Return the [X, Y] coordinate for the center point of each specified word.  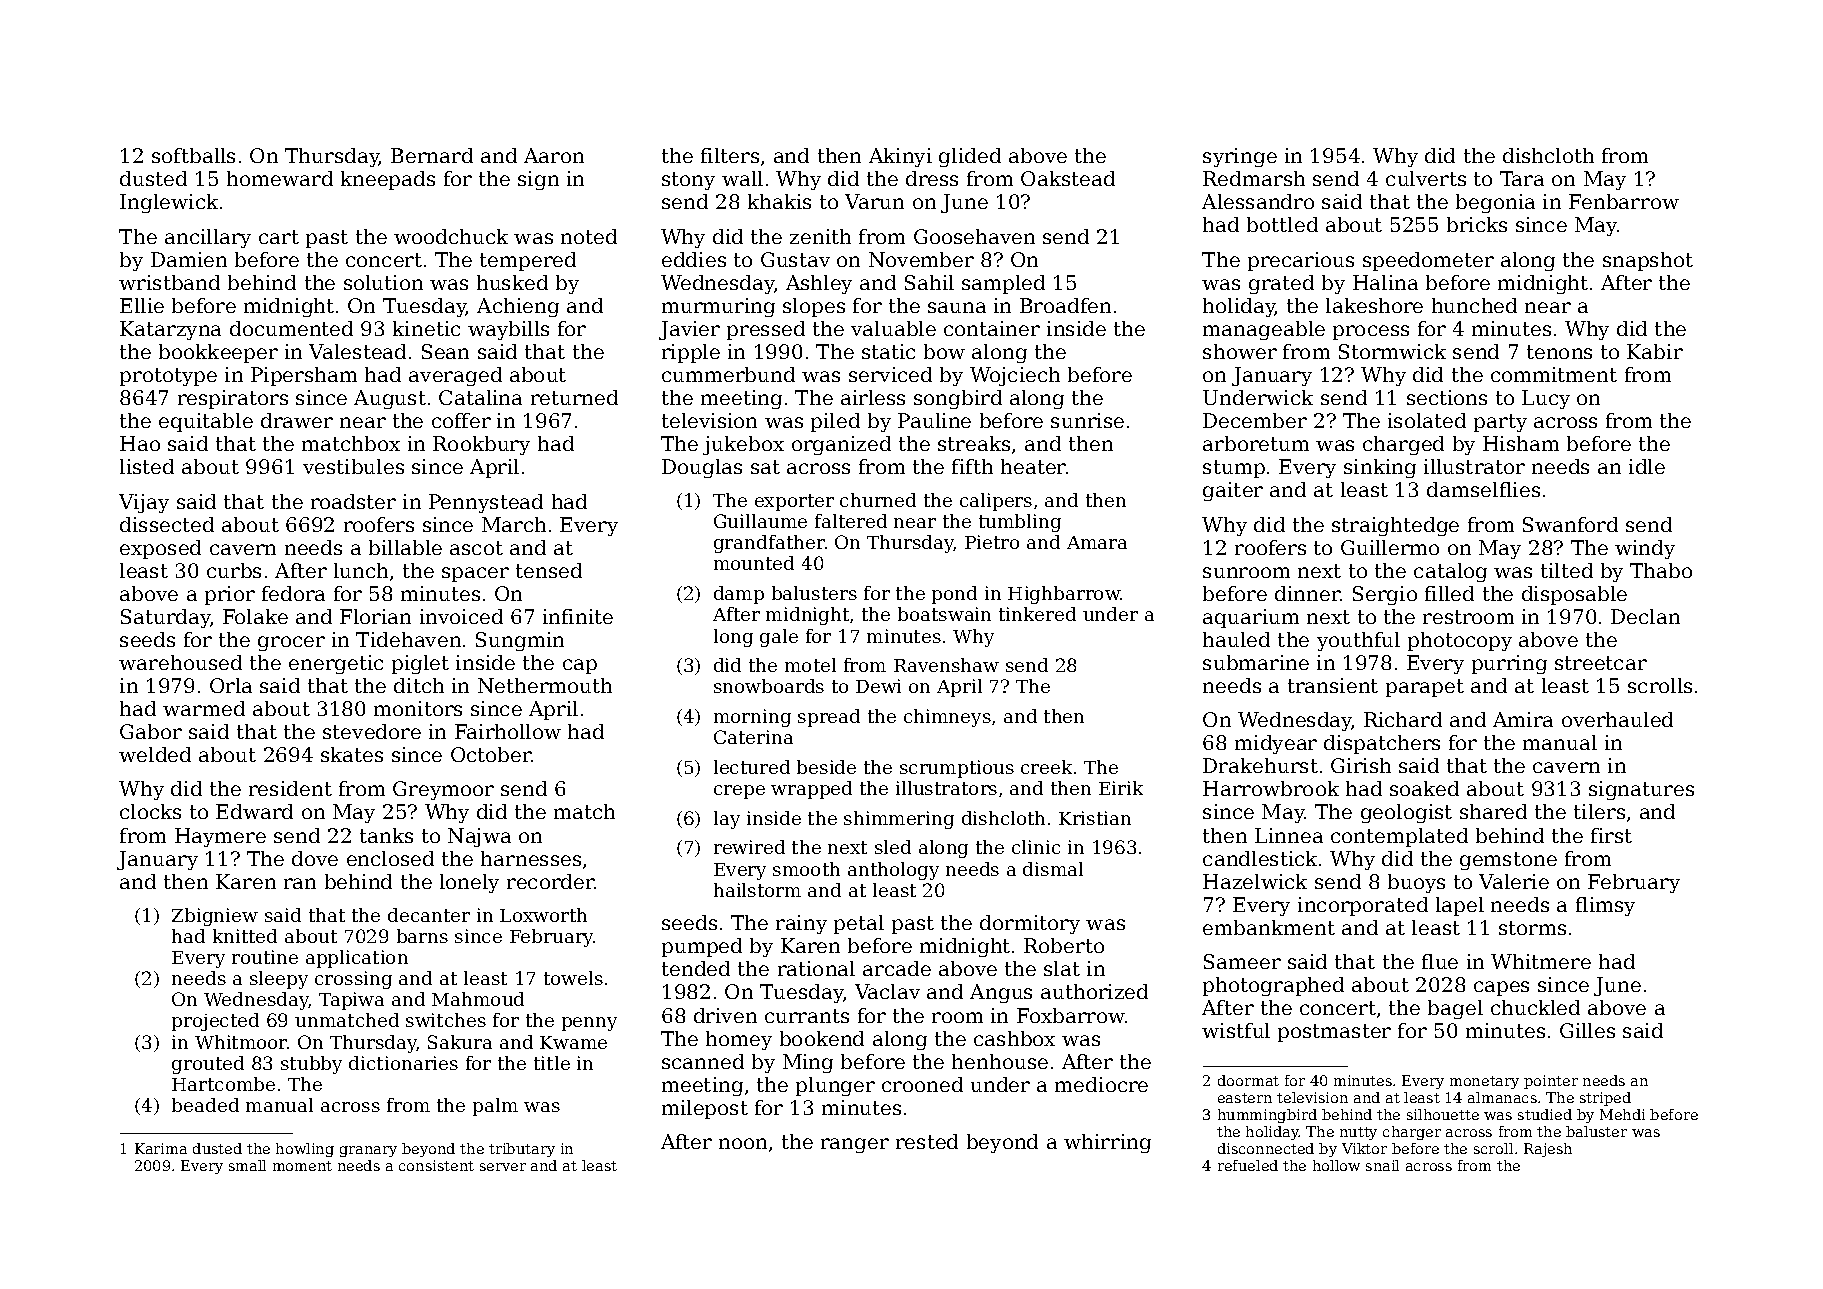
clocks [150, 811]
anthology [893, 871]
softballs [193, 155]
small [247, 1165]
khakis [779, 201]
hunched [1474, 305]
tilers [1599, 811]
